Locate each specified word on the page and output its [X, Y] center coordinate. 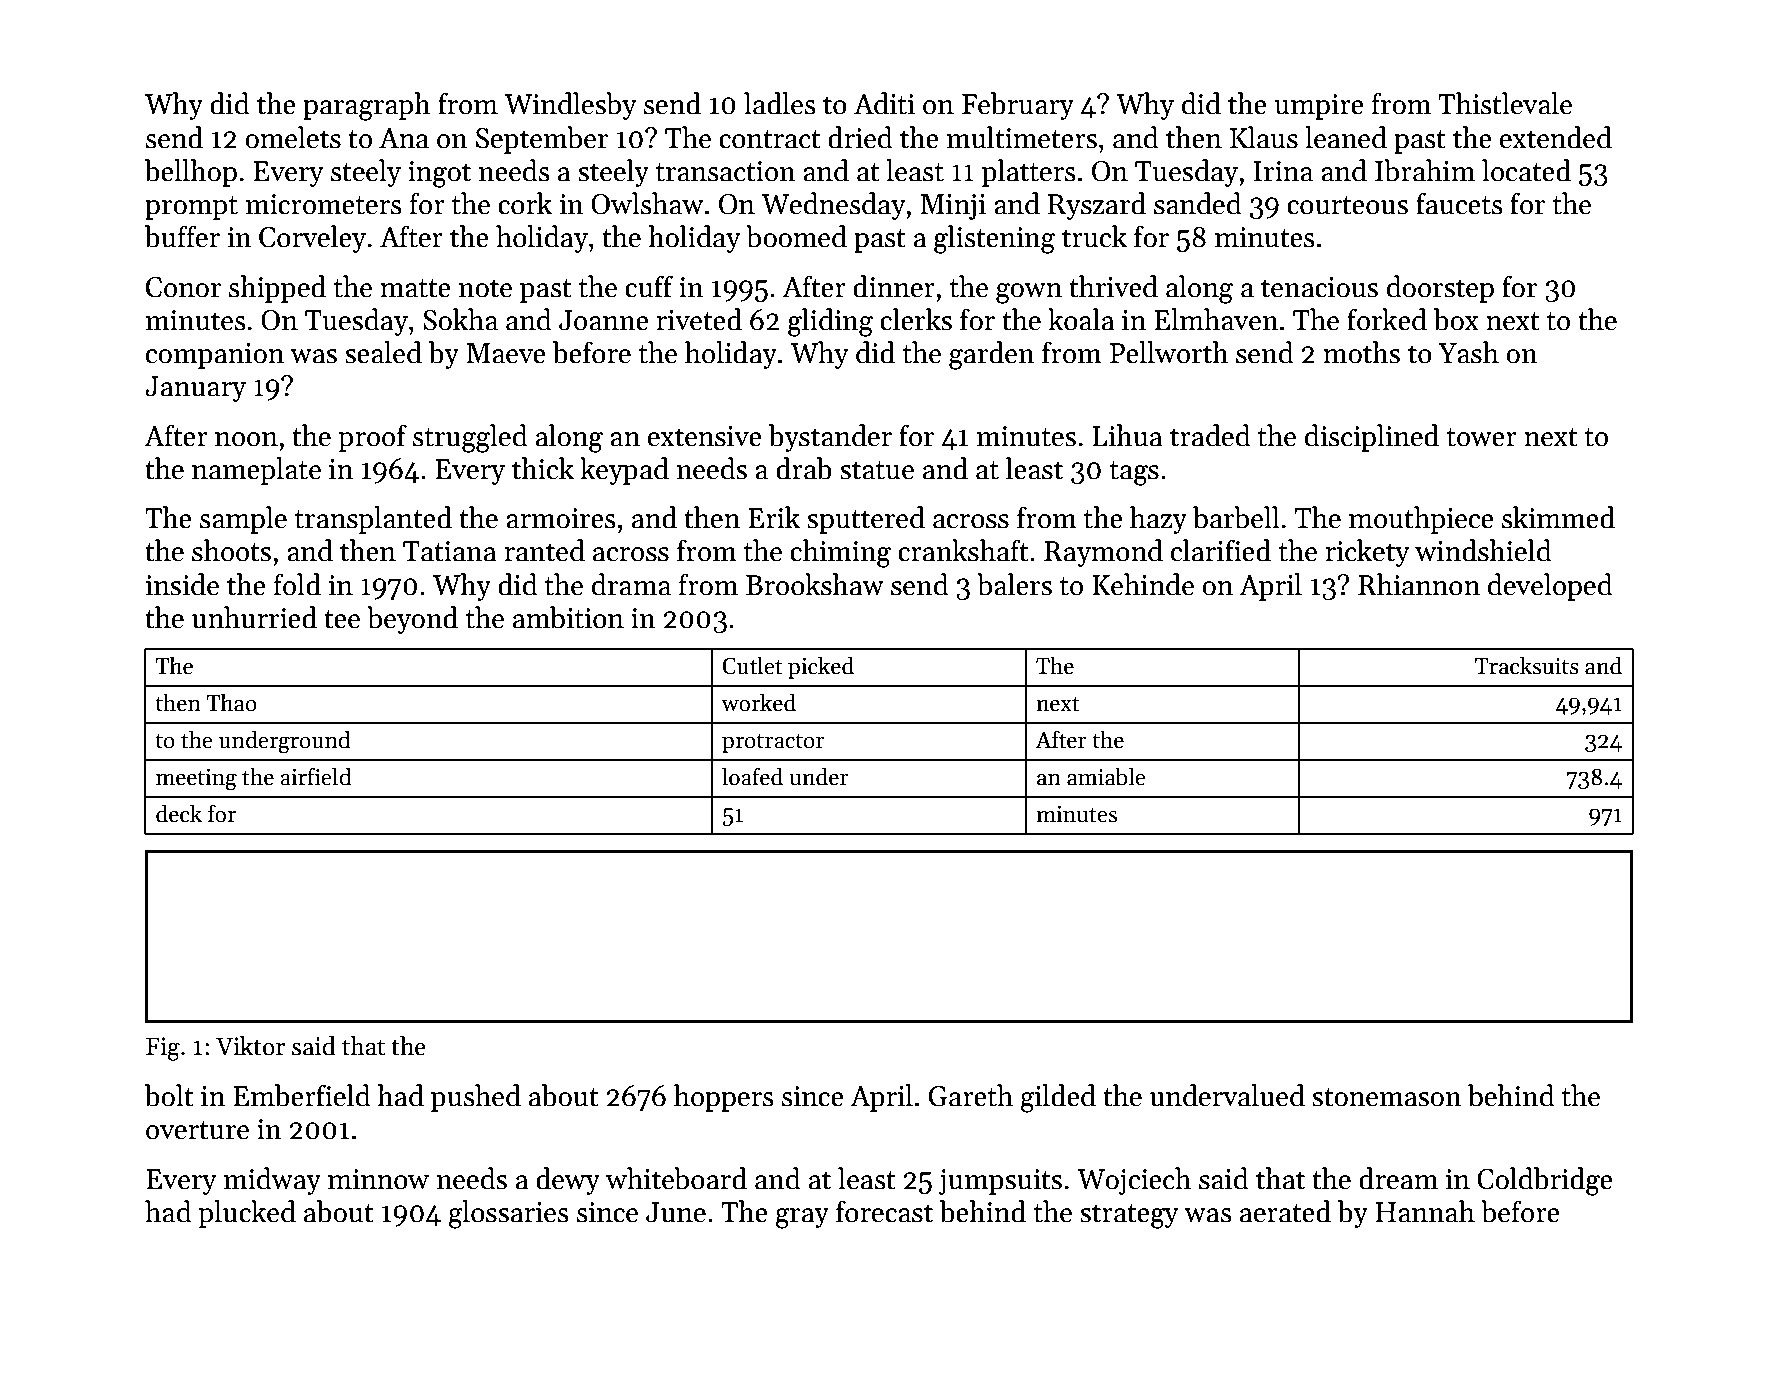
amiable [1106, 776]
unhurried [254, 617]
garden [992, 355]
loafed [752, 776]
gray [802, 1218]
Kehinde [1143, 584]
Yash [1468, 352]
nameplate [256, 471]
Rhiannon [1419, 584]
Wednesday [833, 206]
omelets [293, 137]
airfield [316, 776]
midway [272, 1181]
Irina [1283, 171]
